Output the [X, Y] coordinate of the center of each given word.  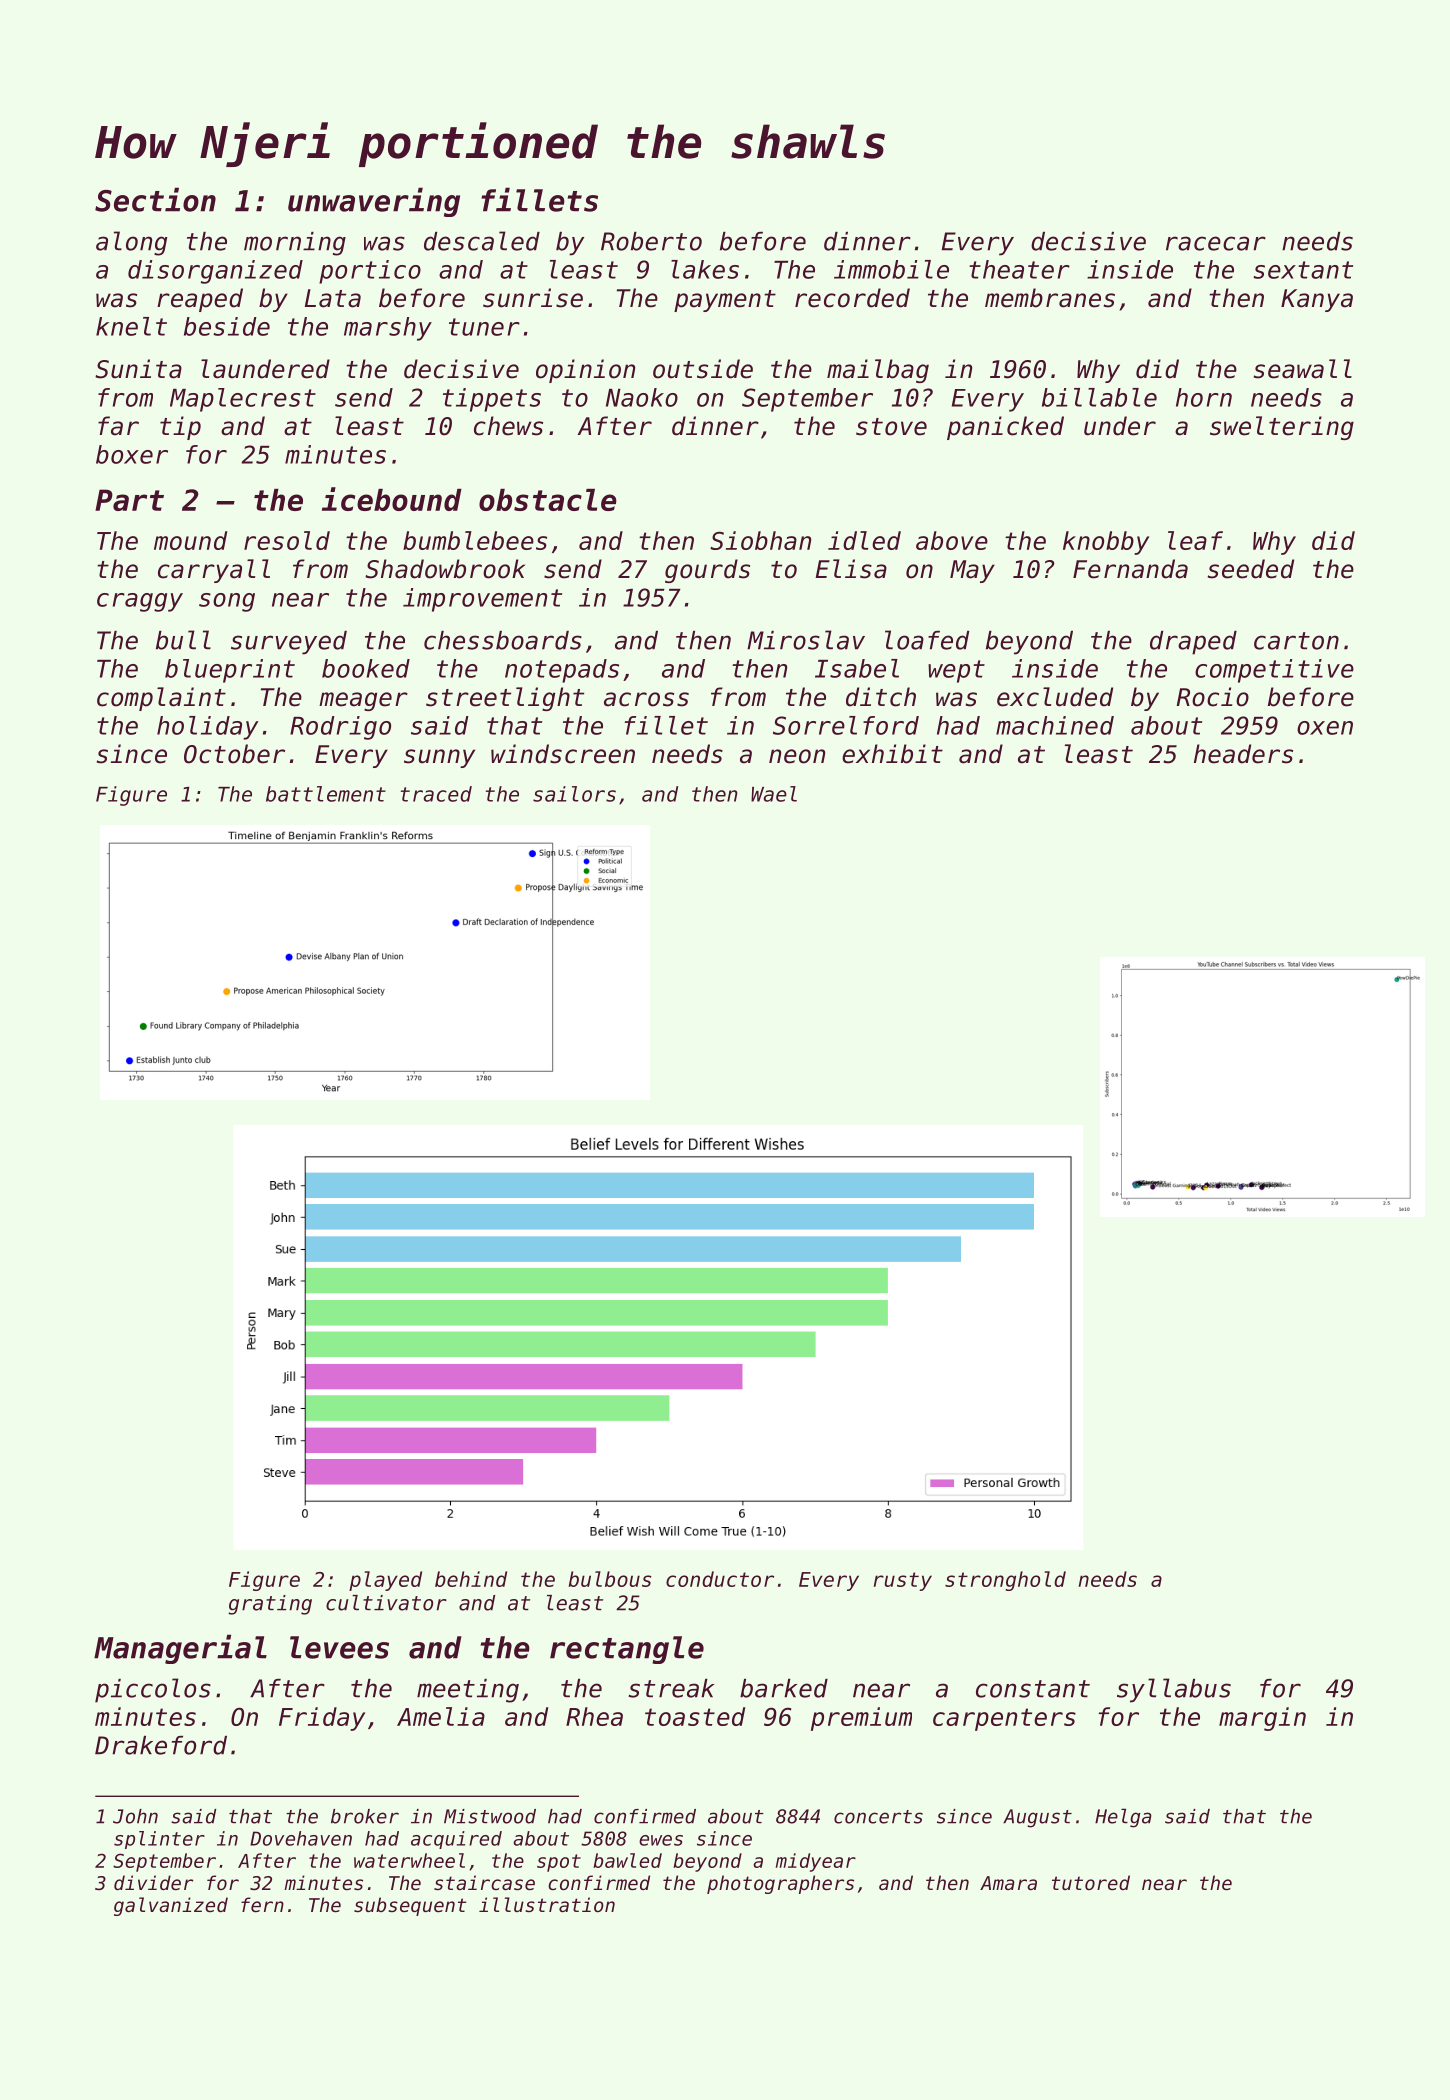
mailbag [878, 371]
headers [1243, 754]
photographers [780, 1884]
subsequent [410, 1906]
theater [1019, 269]
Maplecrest [243, 400]
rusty [903, 1581]
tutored [1091, 1882]
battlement [326, 794]
